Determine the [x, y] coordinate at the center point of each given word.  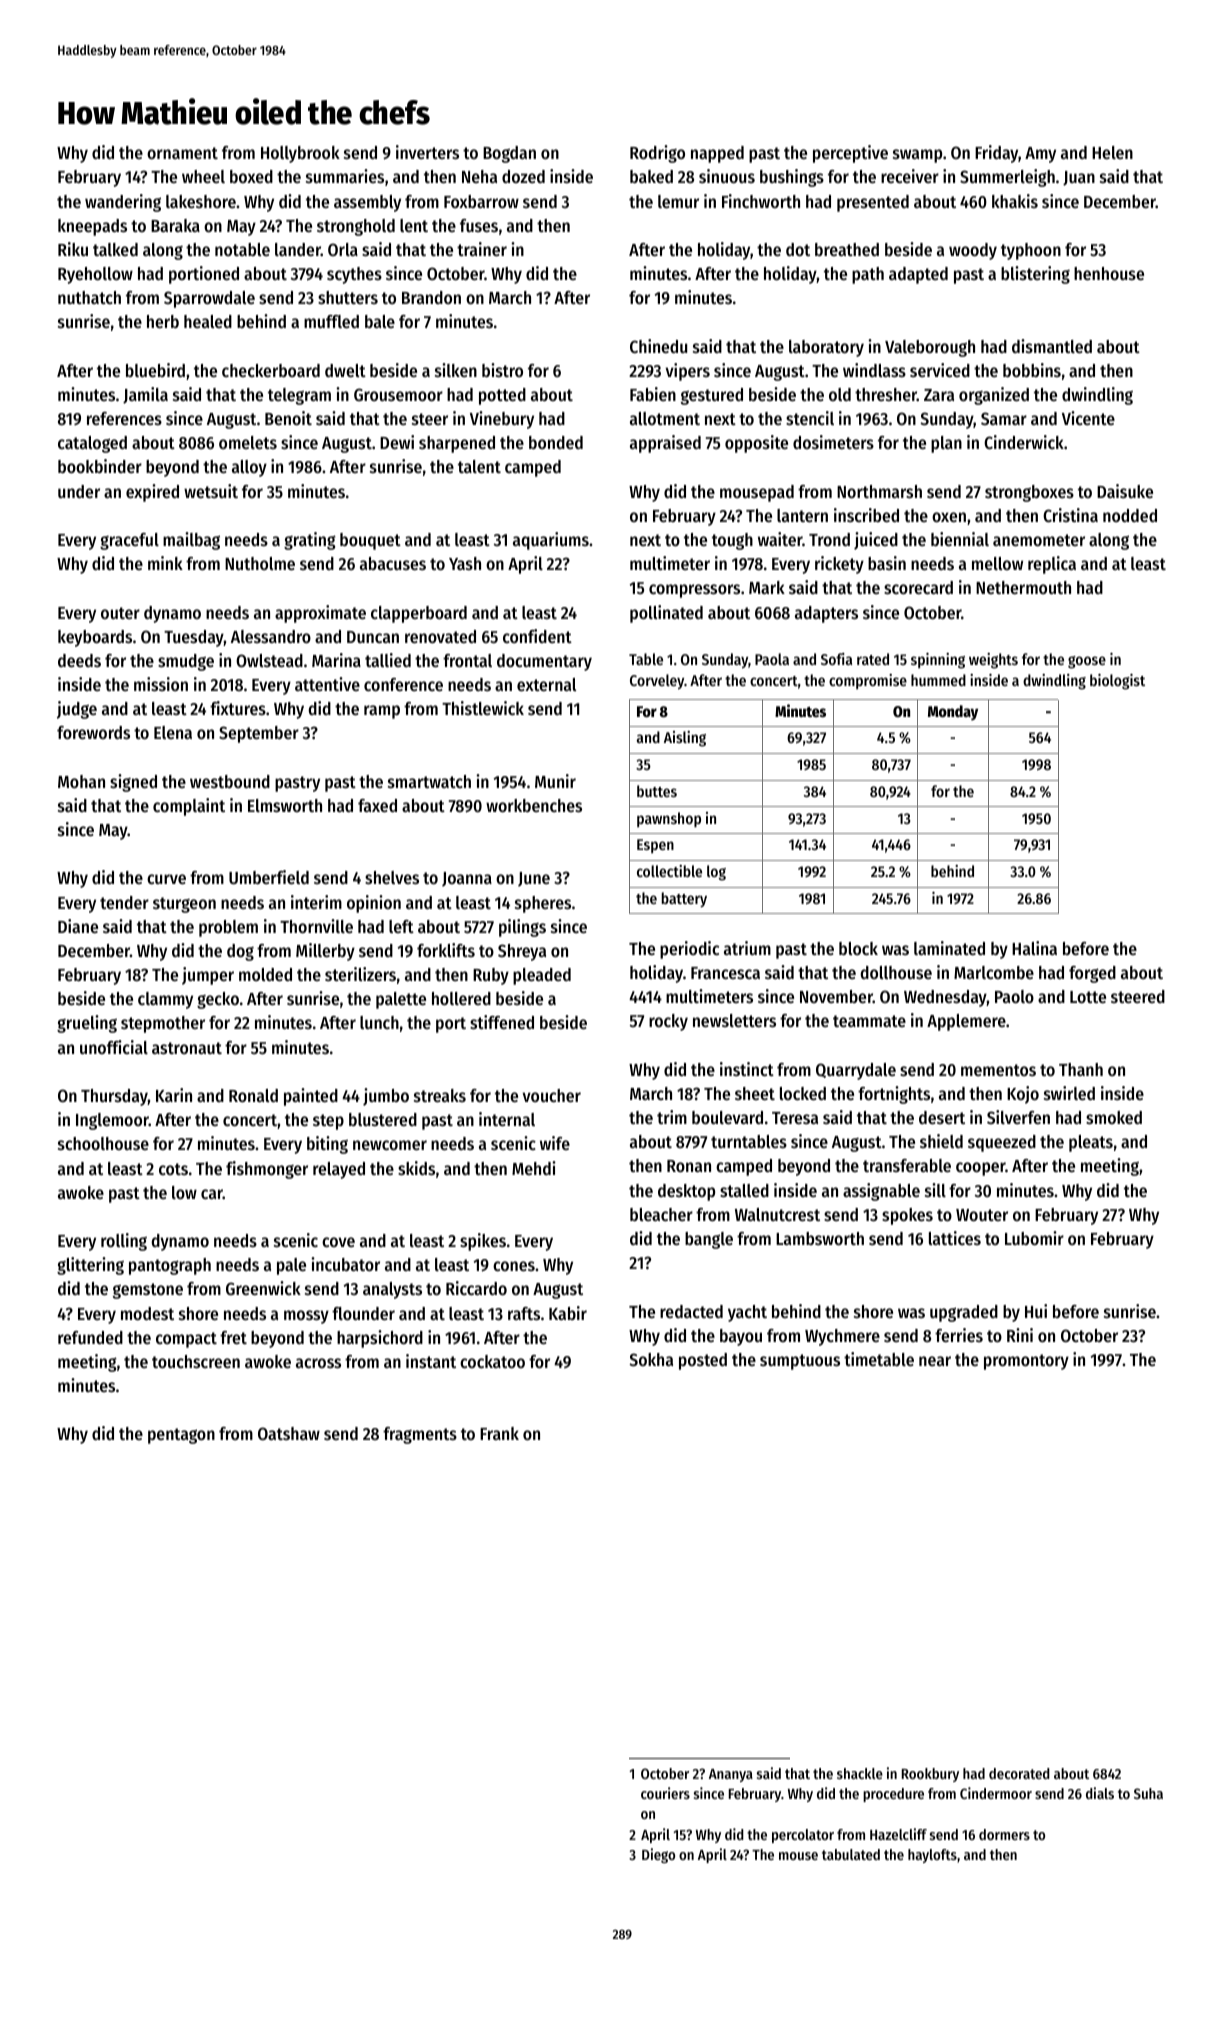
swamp [917, 156]
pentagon [181, 1436]
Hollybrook [300, 154]
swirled [1069, 1093]
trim [672, 1117]
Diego [658, 1855]
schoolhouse [103, 1143]
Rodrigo [657, 154]
